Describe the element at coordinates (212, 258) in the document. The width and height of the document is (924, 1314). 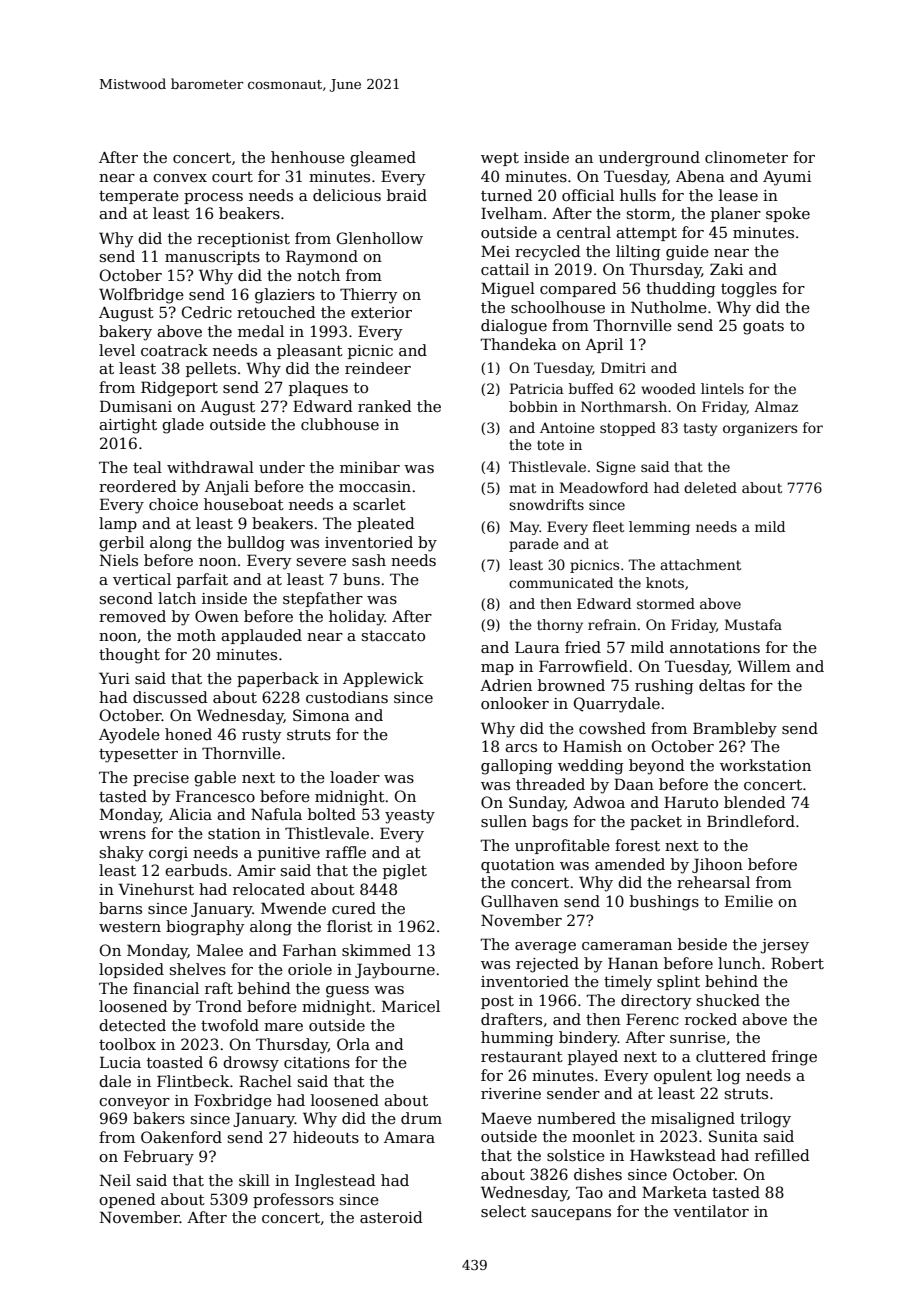
I see `manuscripts` at that location.
